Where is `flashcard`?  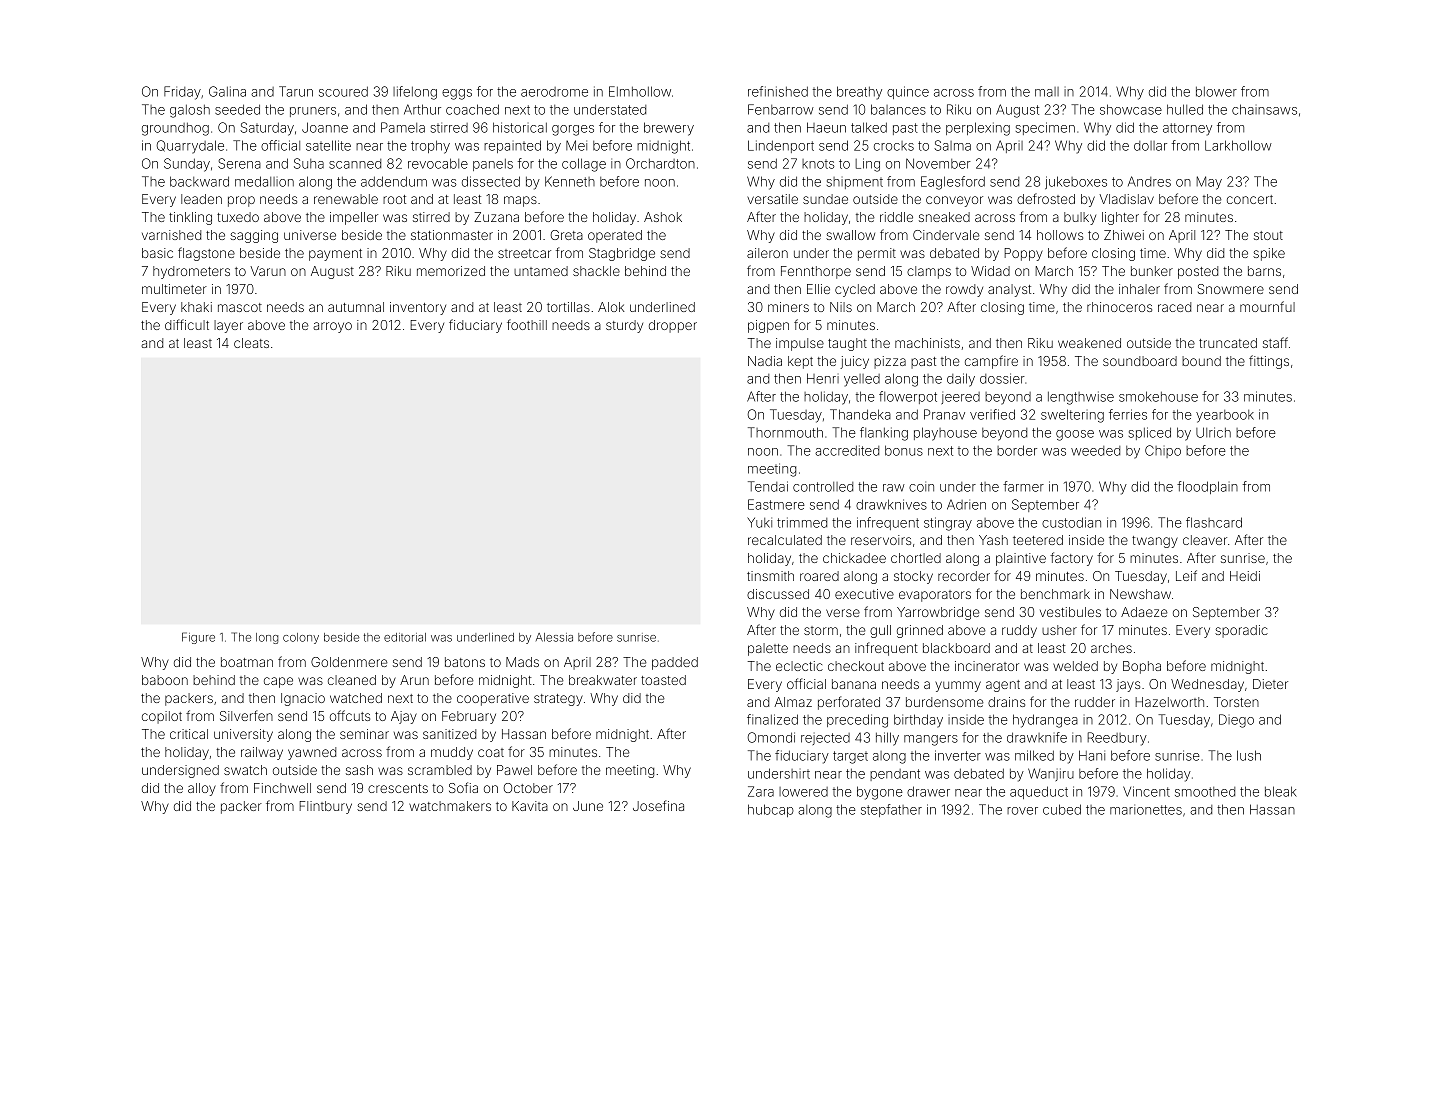 flashcard is located at coordinates (1214, 522).
